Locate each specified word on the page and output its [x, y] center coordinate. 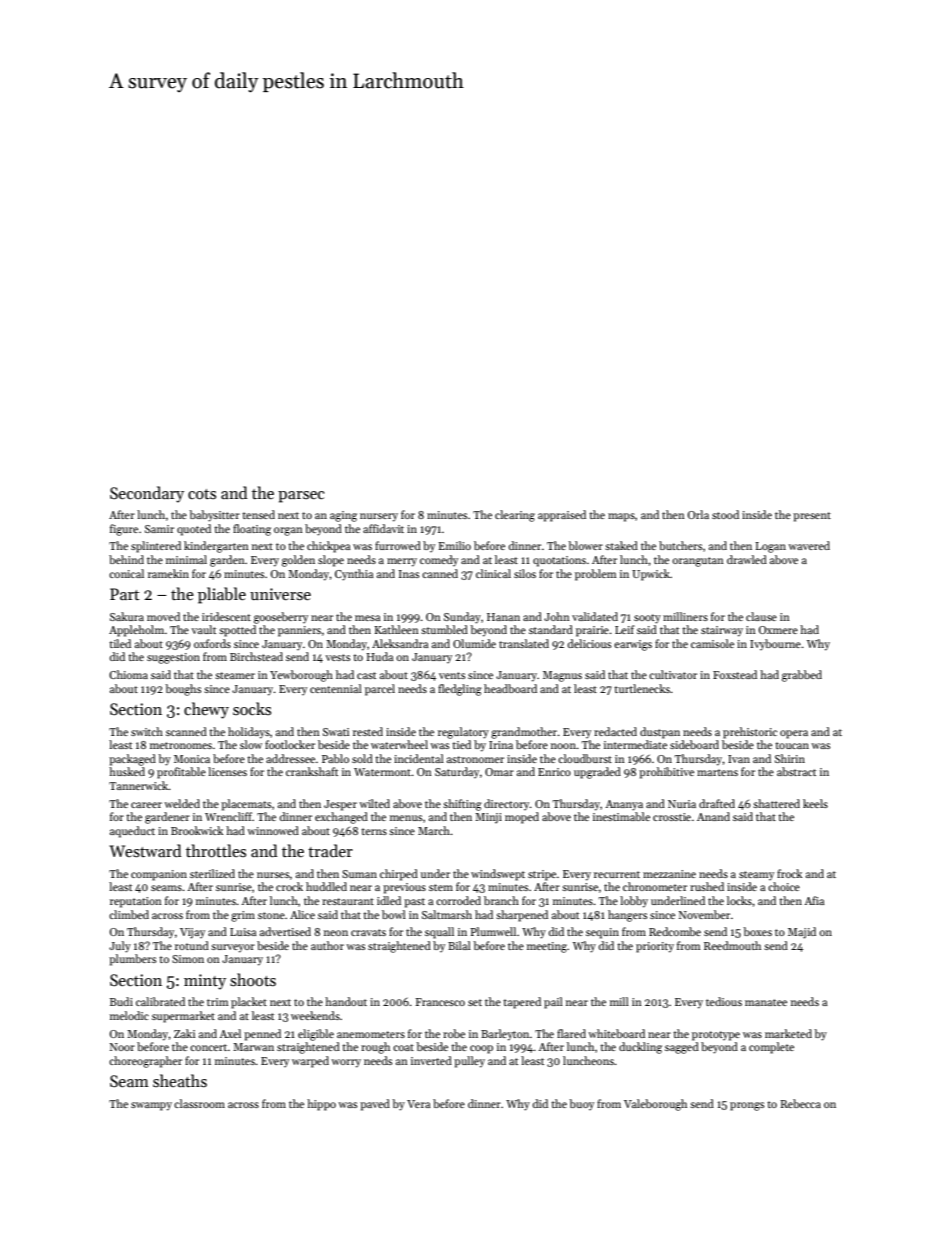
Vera [418, 1104]
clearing [515, 516]
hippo [321, 1105]
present [812, 517]
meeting [547, 947]
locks [739, 900]
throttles [216, 850]
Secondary [147, 494]
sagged [682, 1048]
